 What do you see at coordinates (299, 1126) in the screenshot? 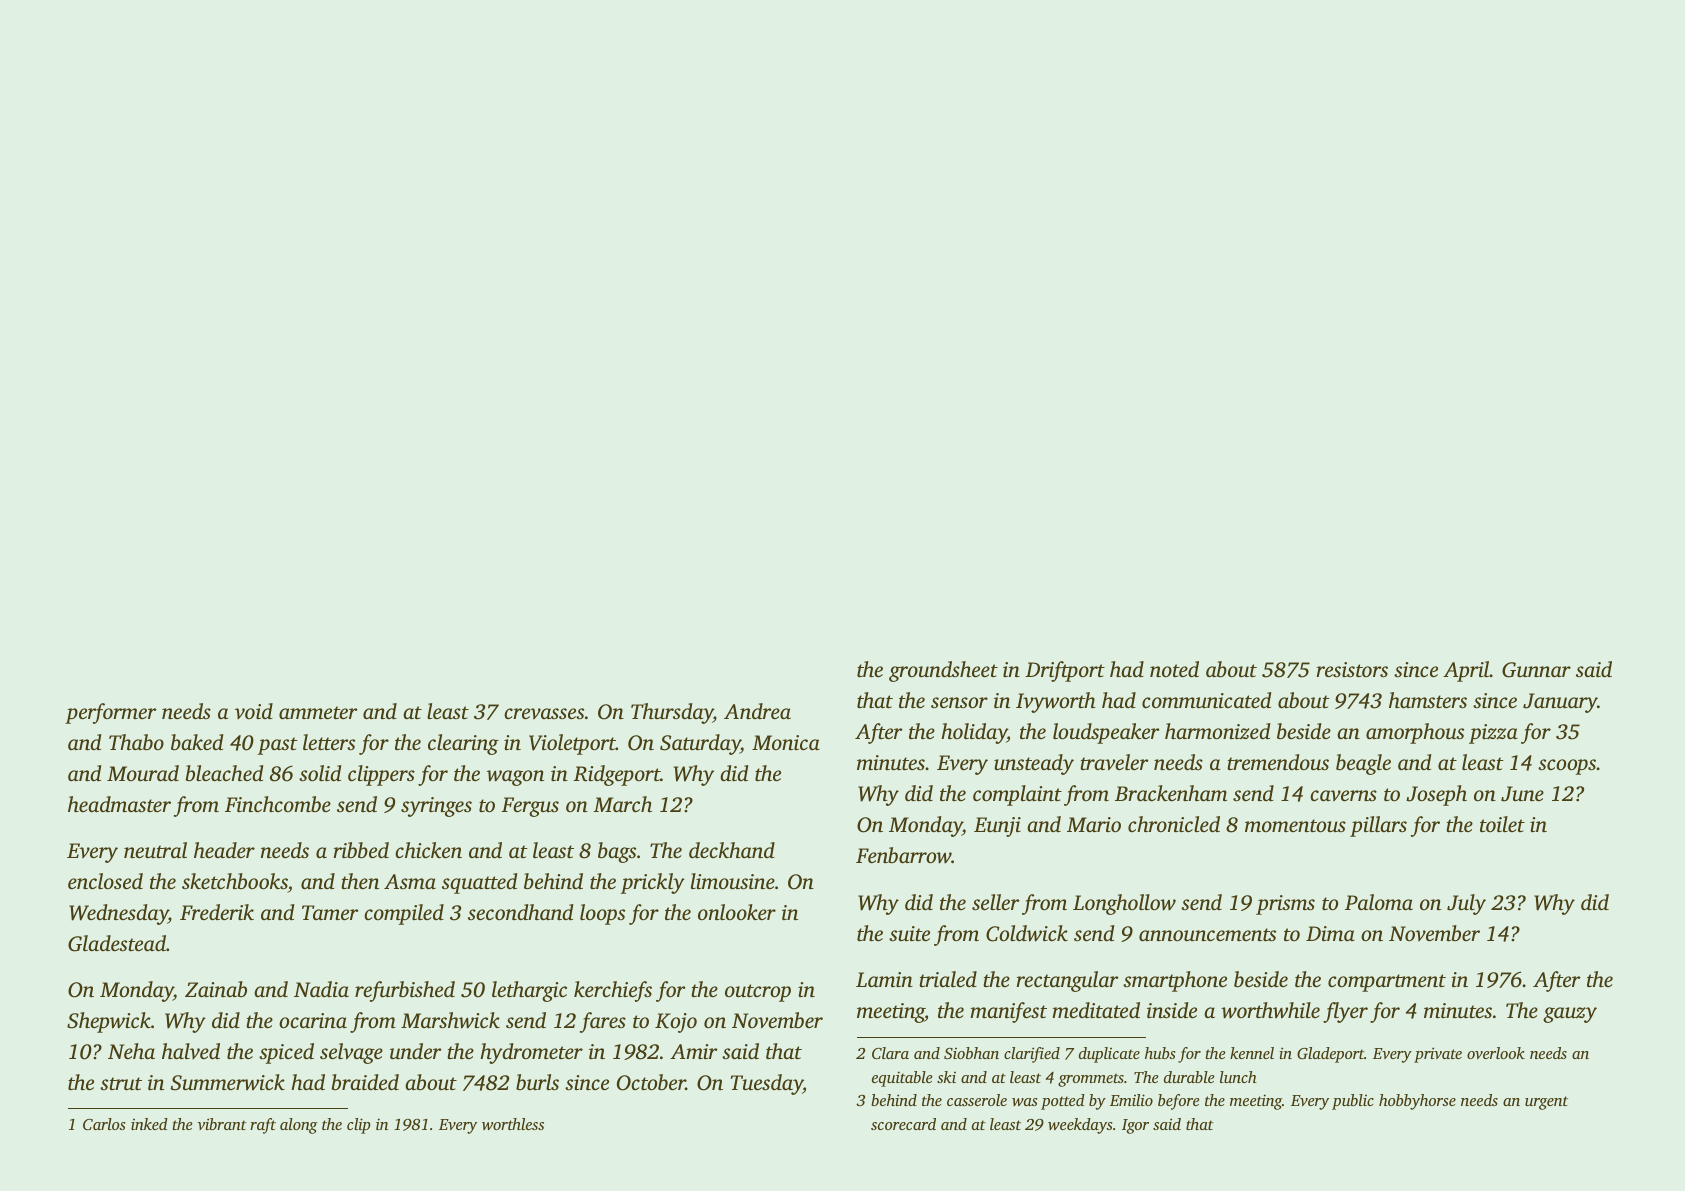
I see `along` at bounding box center [299, 1126].
